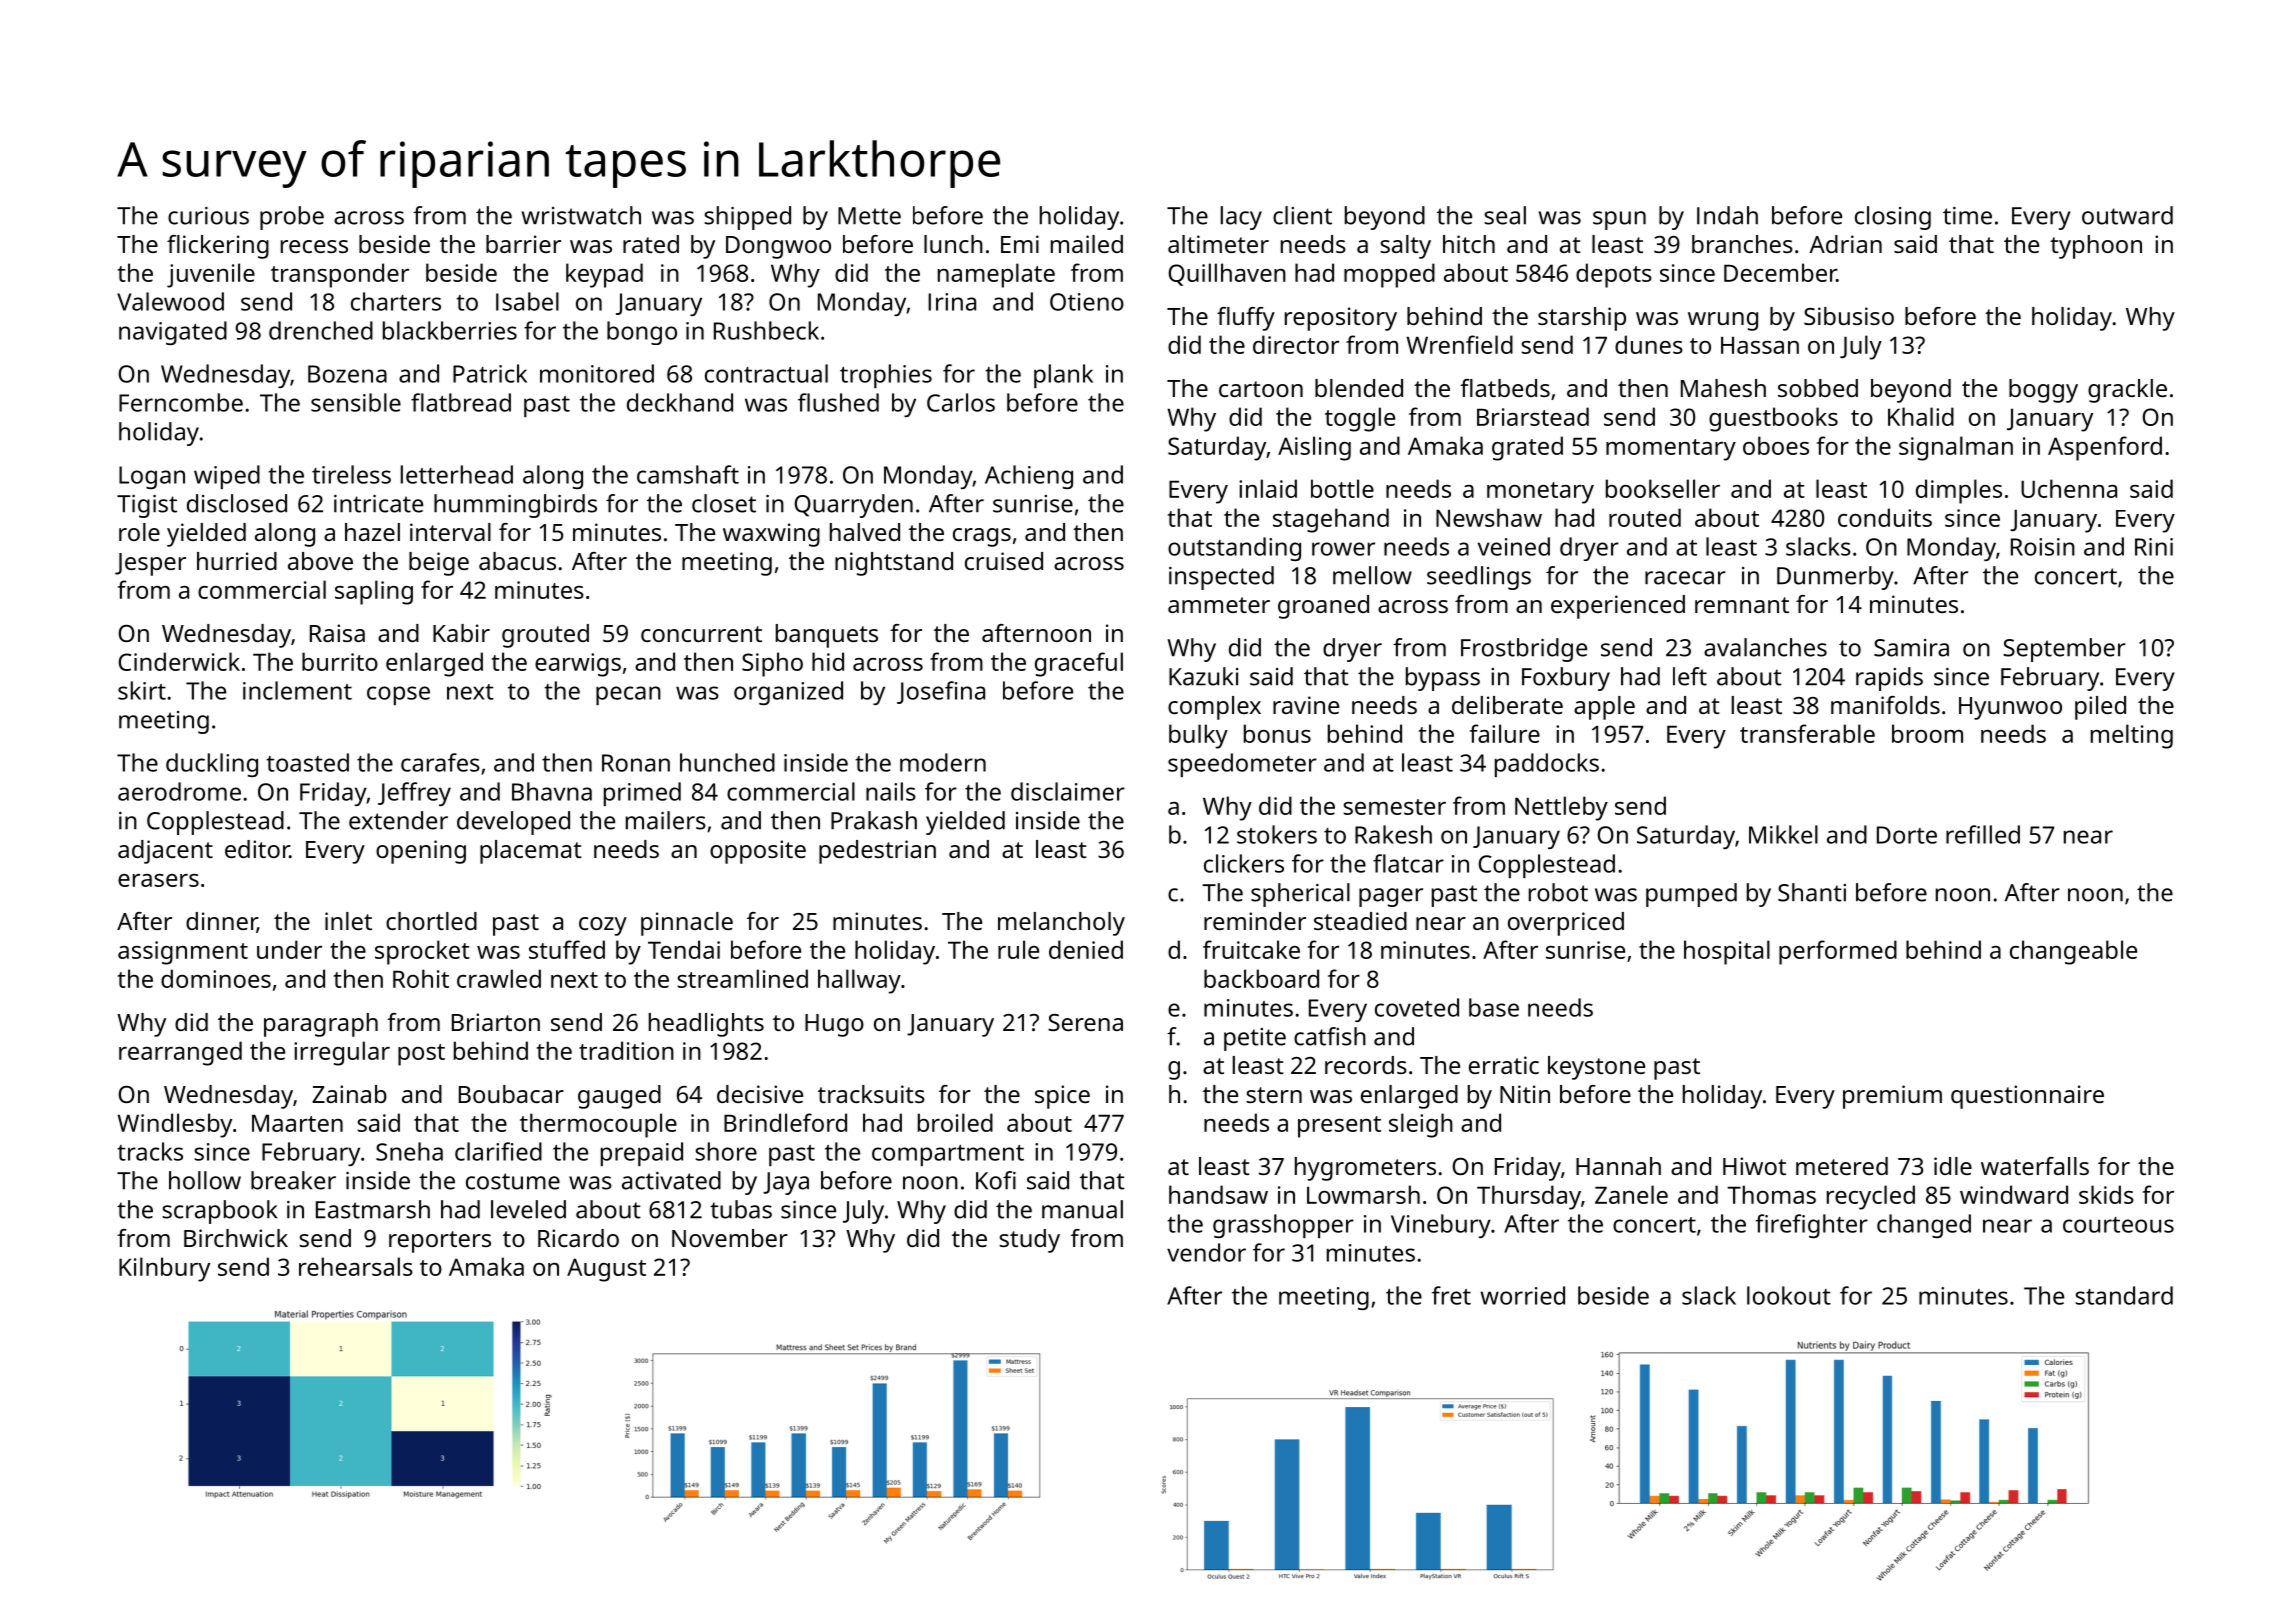  I want to click on curious, so click(208, 216).
